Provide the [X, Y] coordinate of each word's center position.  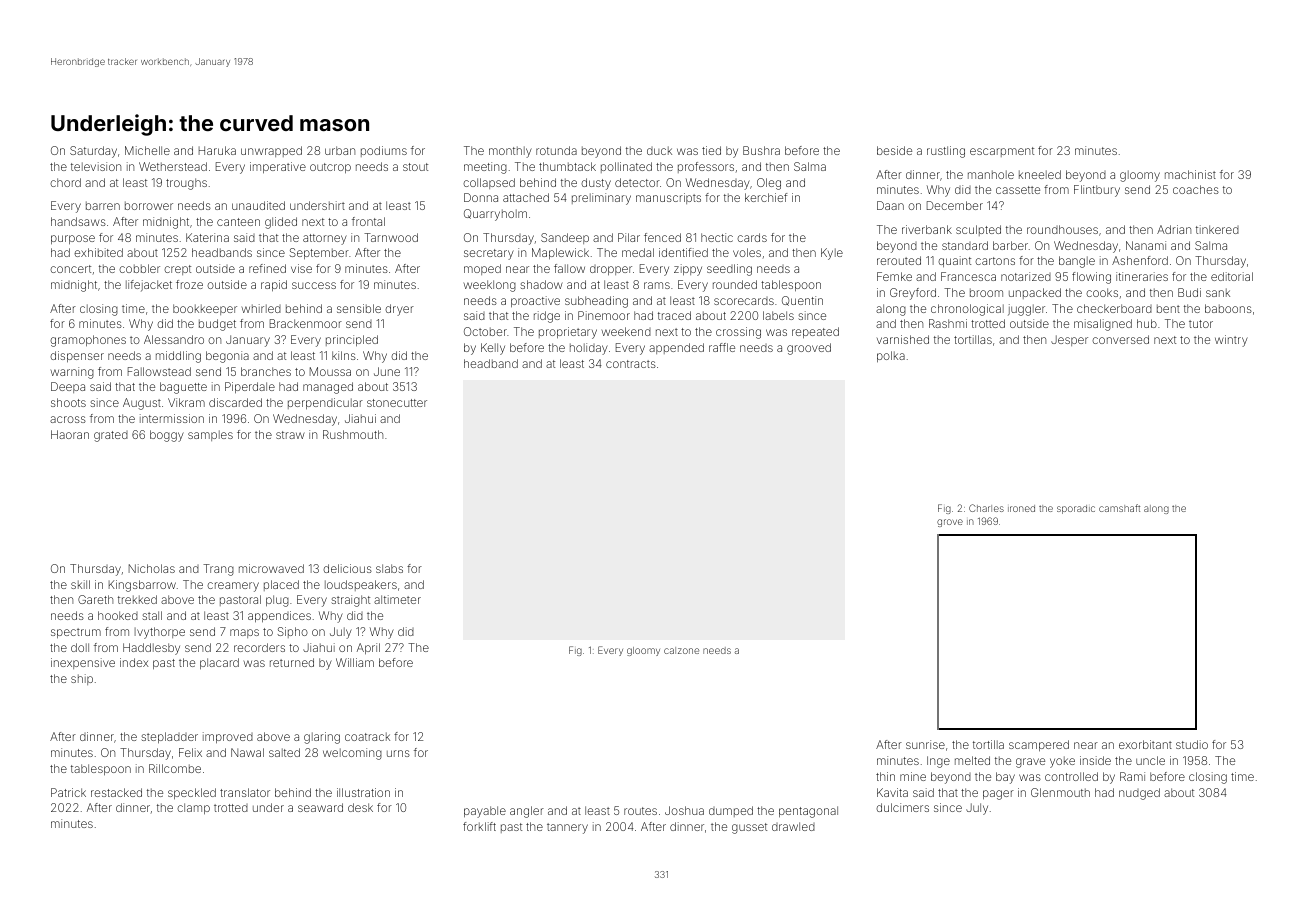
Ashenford [1140, 260]
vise [301, 268]
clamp [193, 808]
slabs [389, 568]
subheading [596, 302]
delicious [347, 568]
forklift [479, 826]
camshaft [1119, 508]
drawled [793, 826]
